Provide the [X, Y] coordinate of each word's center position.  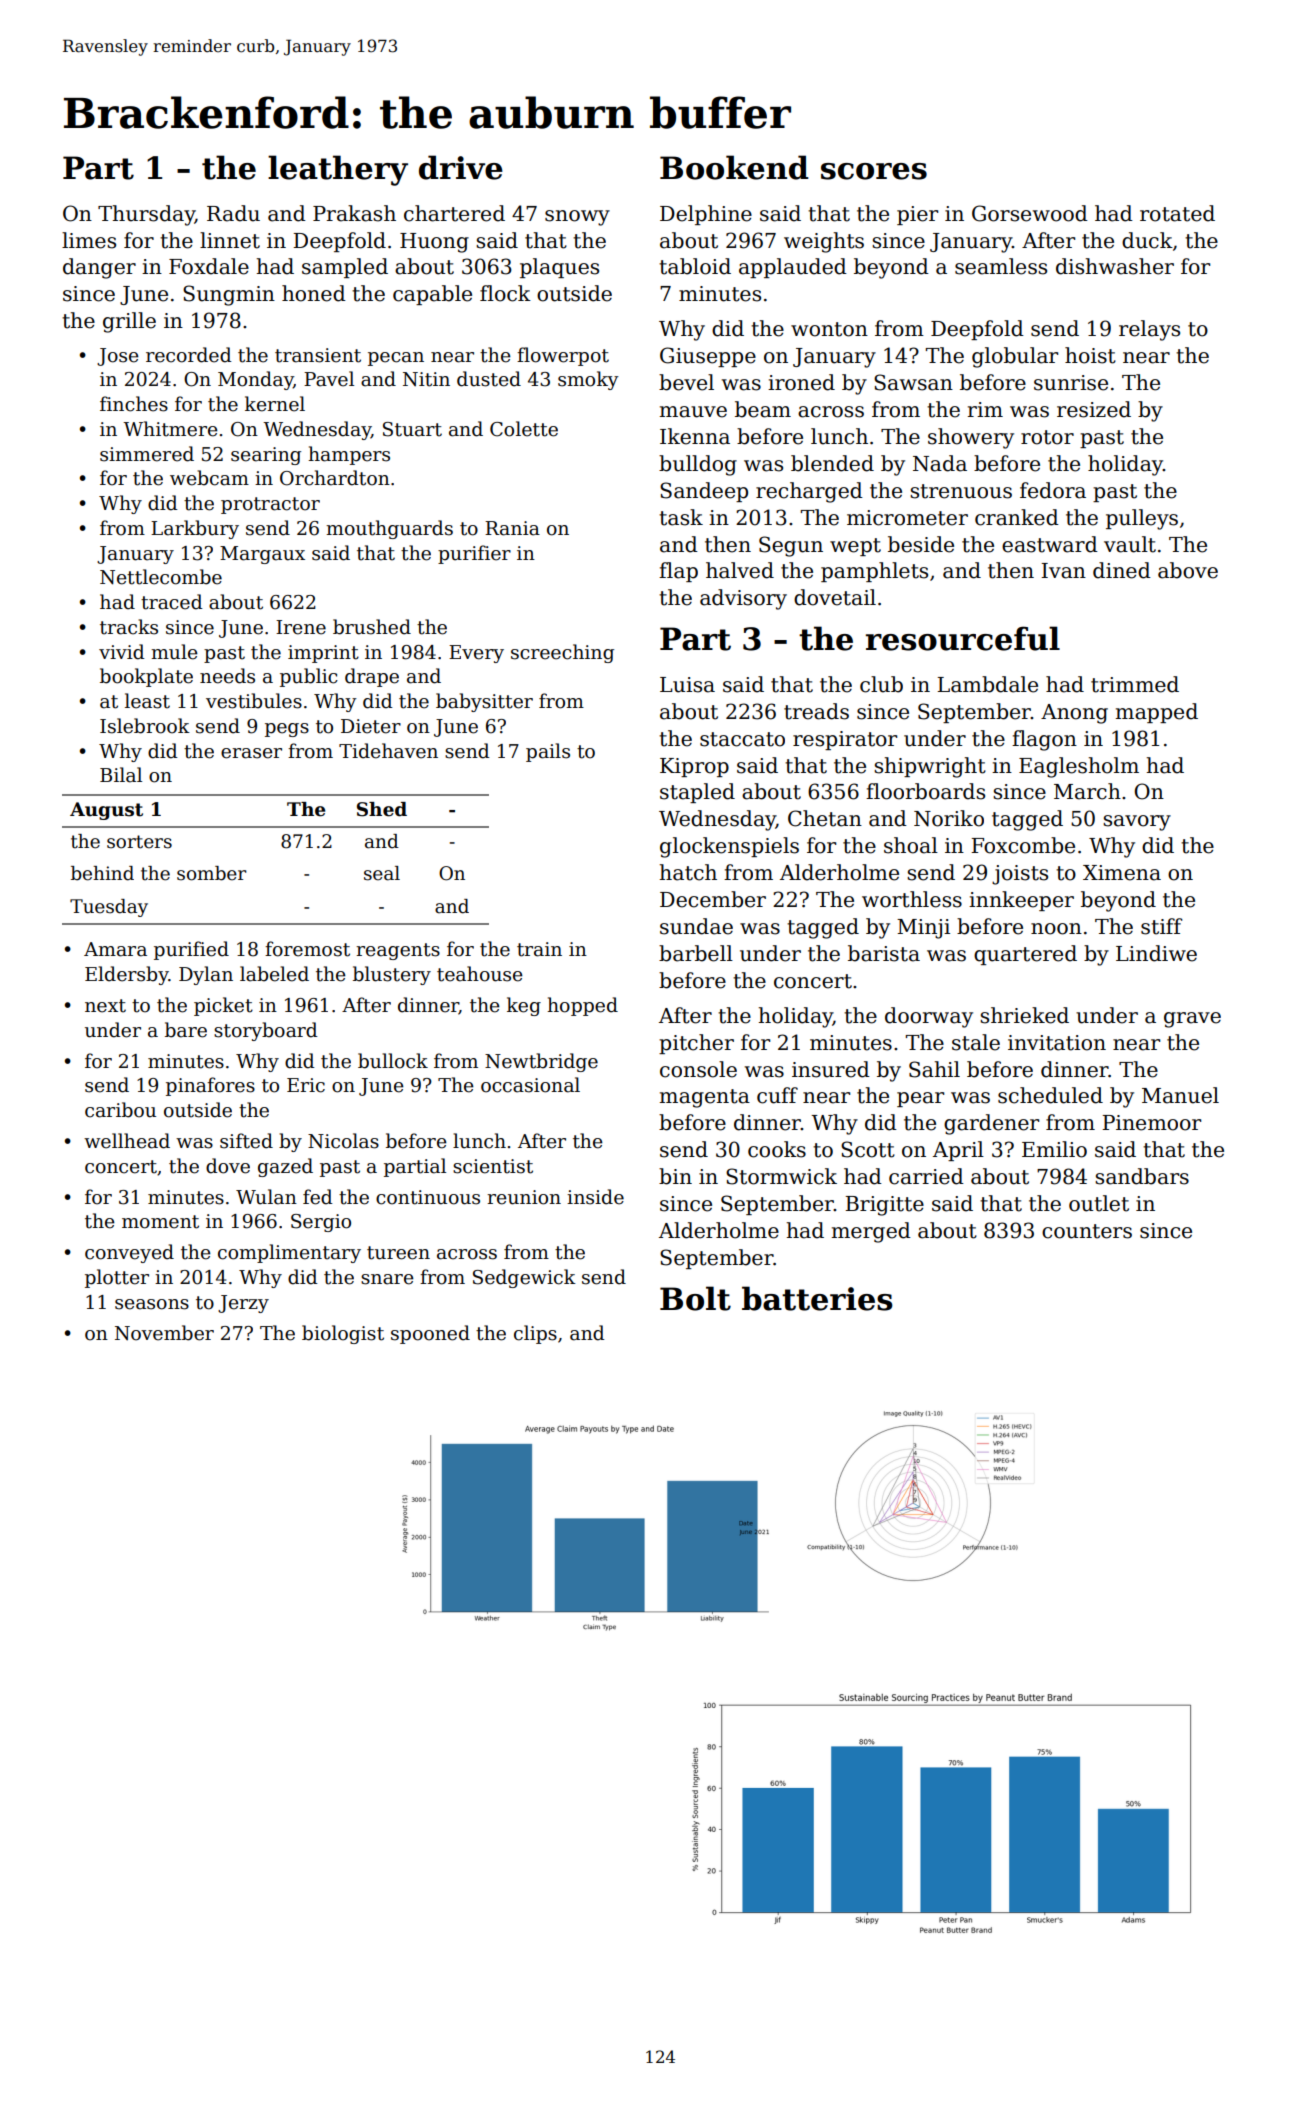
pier [917, 215]
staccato [742, 739]
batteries [817, 1298]
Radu [233, 213]
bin [675, 1176]
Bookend [734, 167]
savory [1137, 823]
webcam [209, 478]
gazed [285, 1167]
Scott [868, 1149]
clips [535, 1334]
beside [921, 544]
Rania [512, 528]
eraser [251, 753]
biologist [343, 1334]
